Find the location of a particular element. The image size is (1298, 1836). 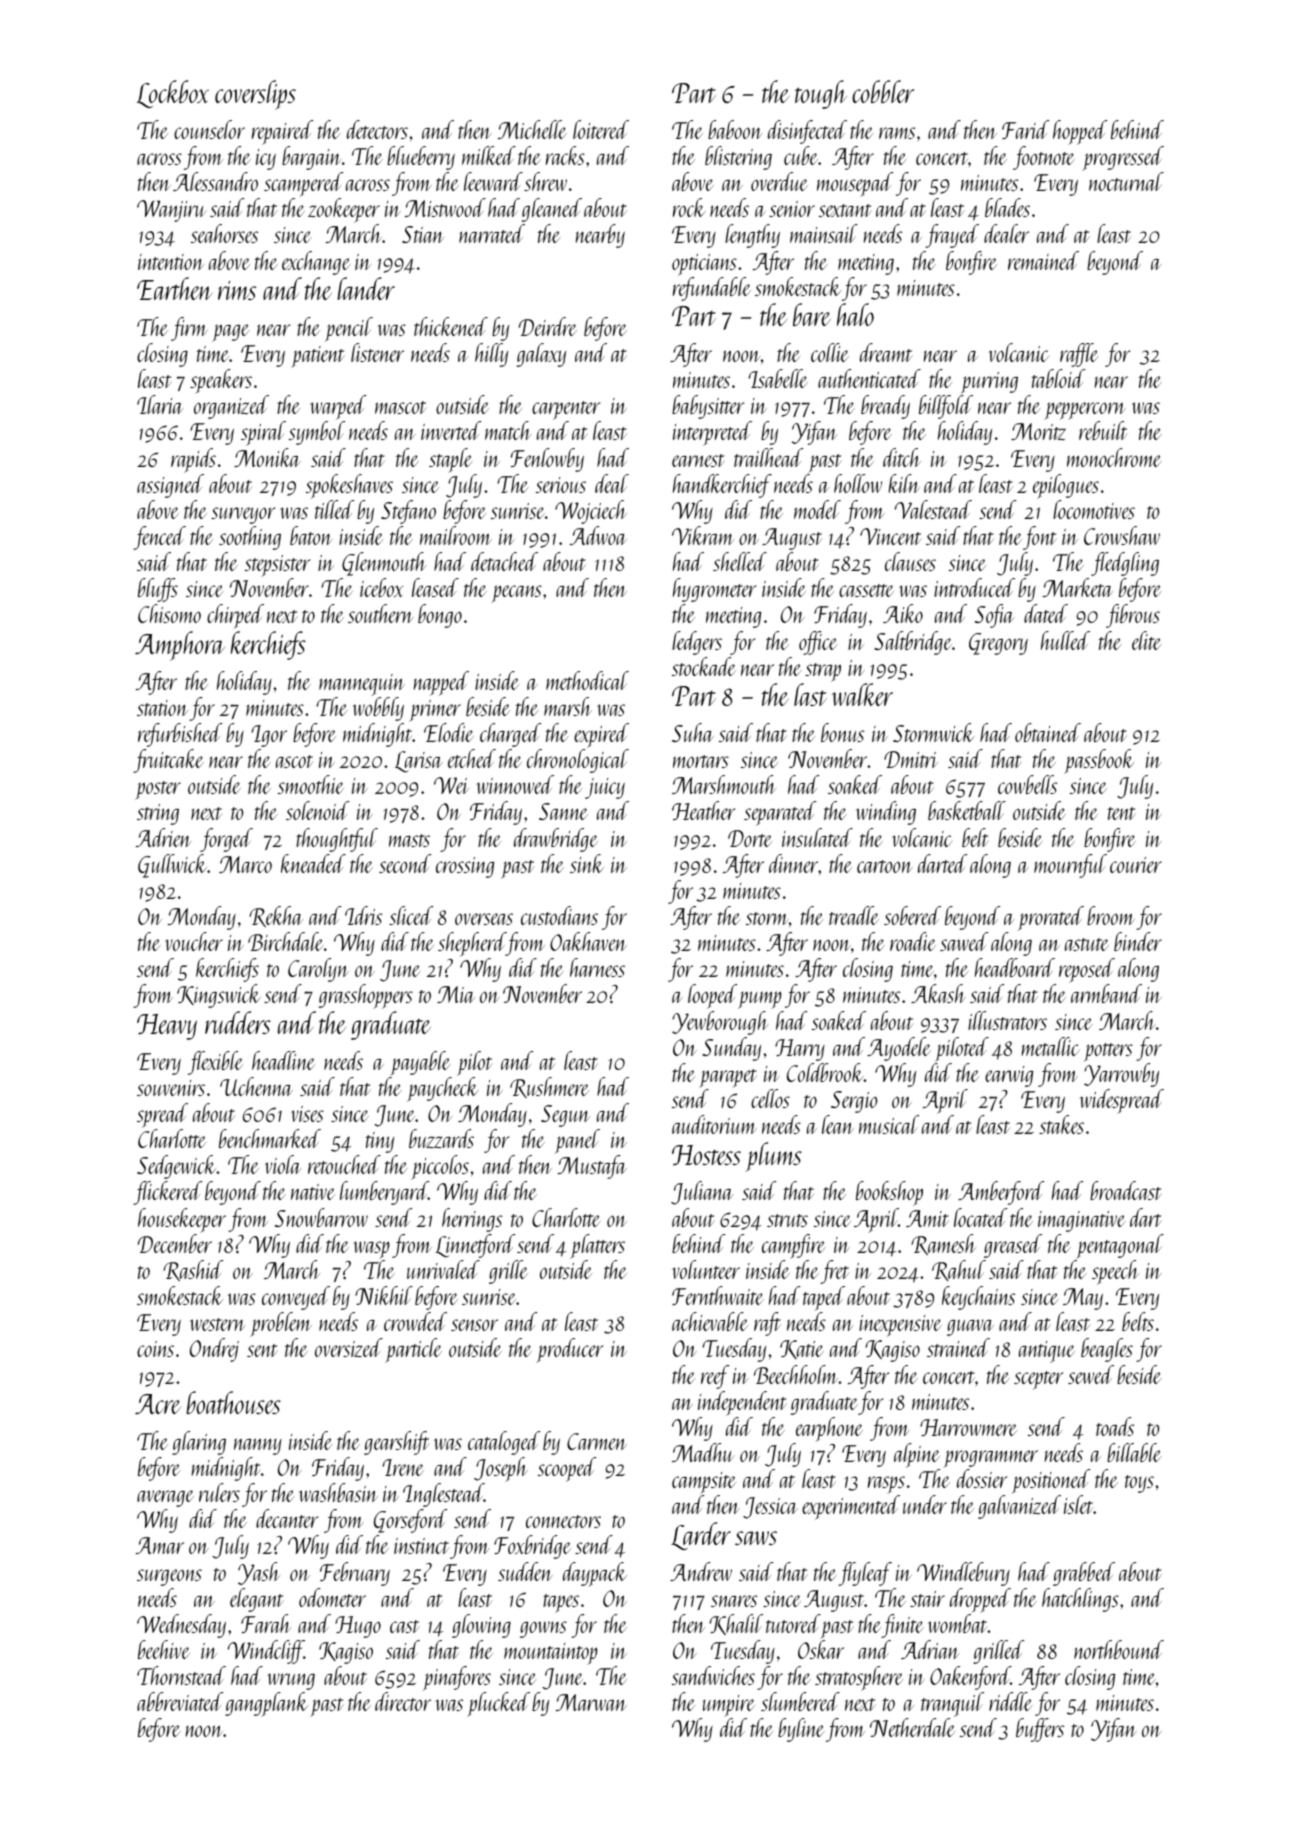

icebox is located at coordinates (382, 587).
